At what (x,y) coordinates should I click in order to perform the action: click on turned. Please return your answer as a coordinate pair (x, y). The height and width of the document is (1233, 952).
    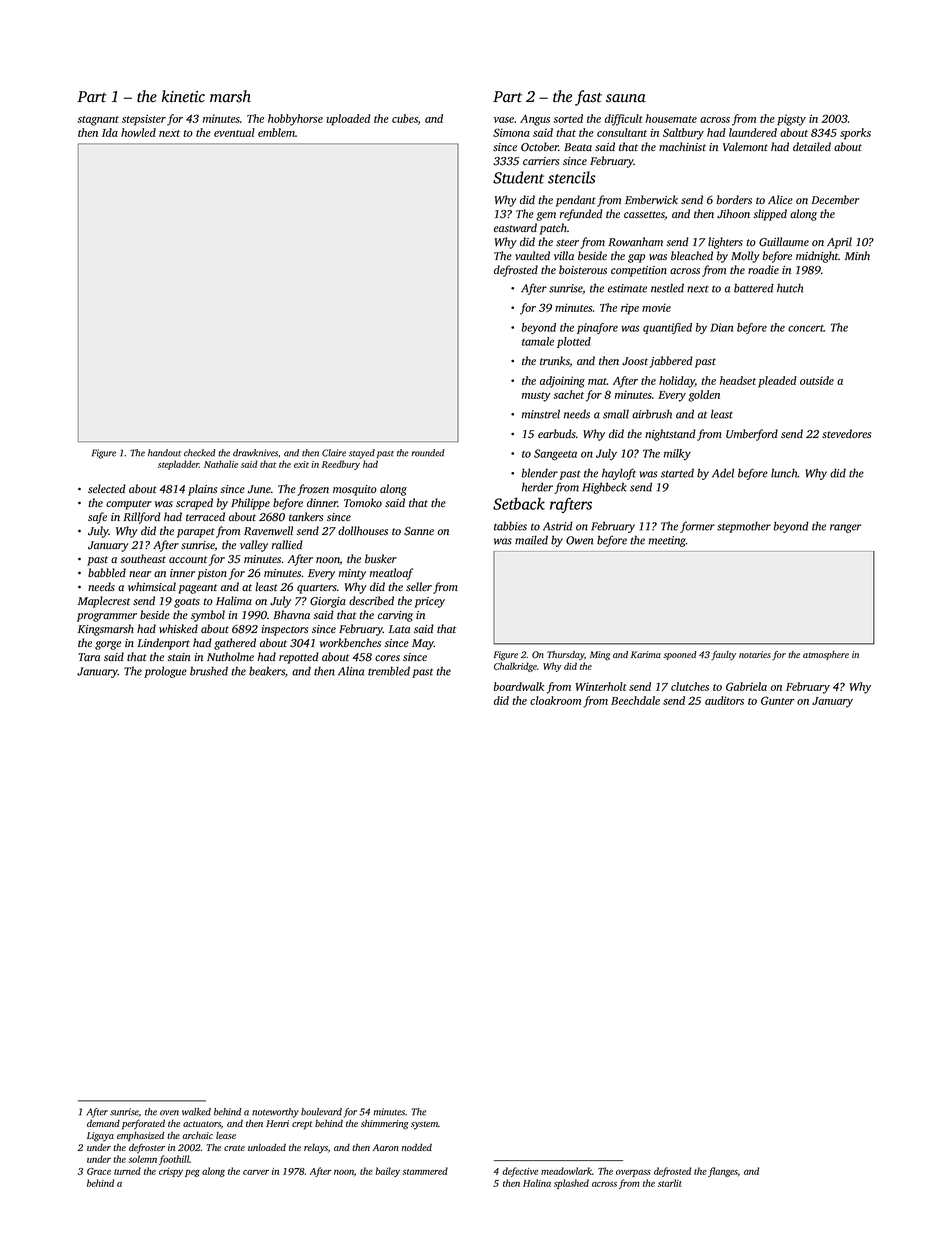
    Looking at the image, I should click on (127, 1171).
